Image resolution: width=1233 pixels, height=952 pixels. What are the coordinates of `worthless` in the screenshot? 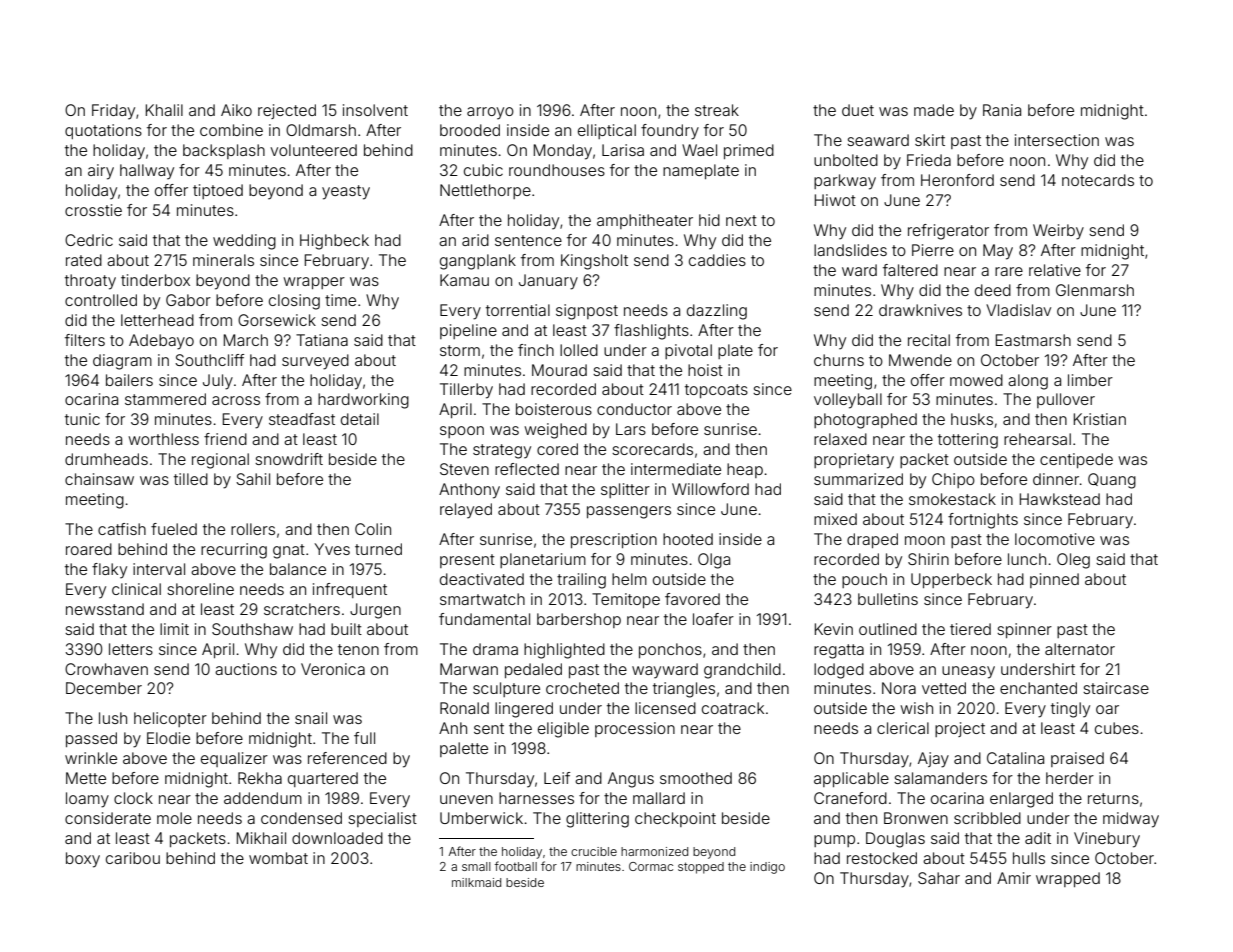 It's located at (163, 439).
